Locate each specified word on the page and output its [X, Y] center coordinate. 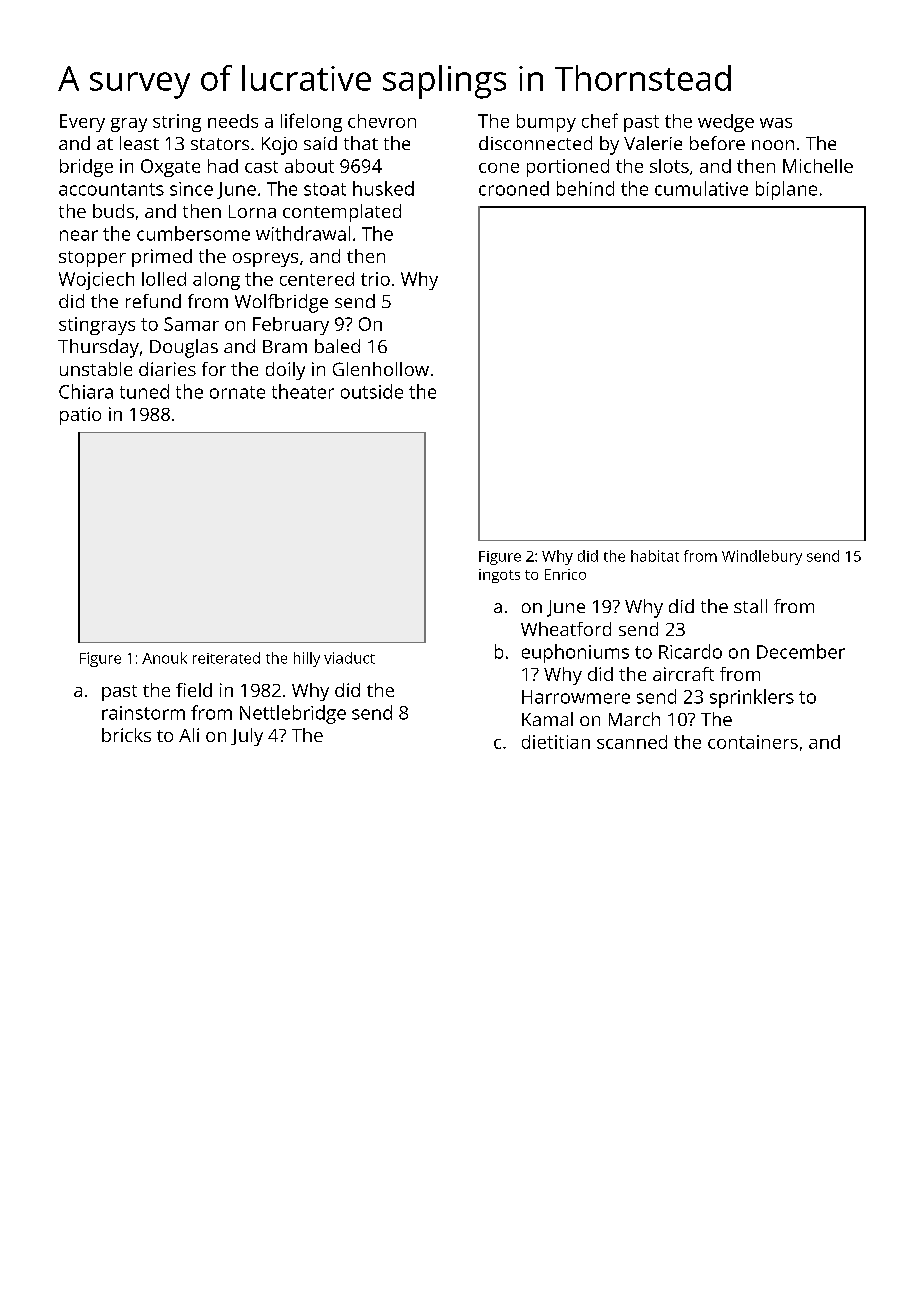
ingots [499, 576]
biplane [786, 190]
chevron [382, 121]
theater [303, 391]
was [776, 123]
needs [233, 121]
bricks [126, 735]
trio [375, 279]
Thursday [98, 348]
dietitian [556, 742]
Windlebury [762, 557]
